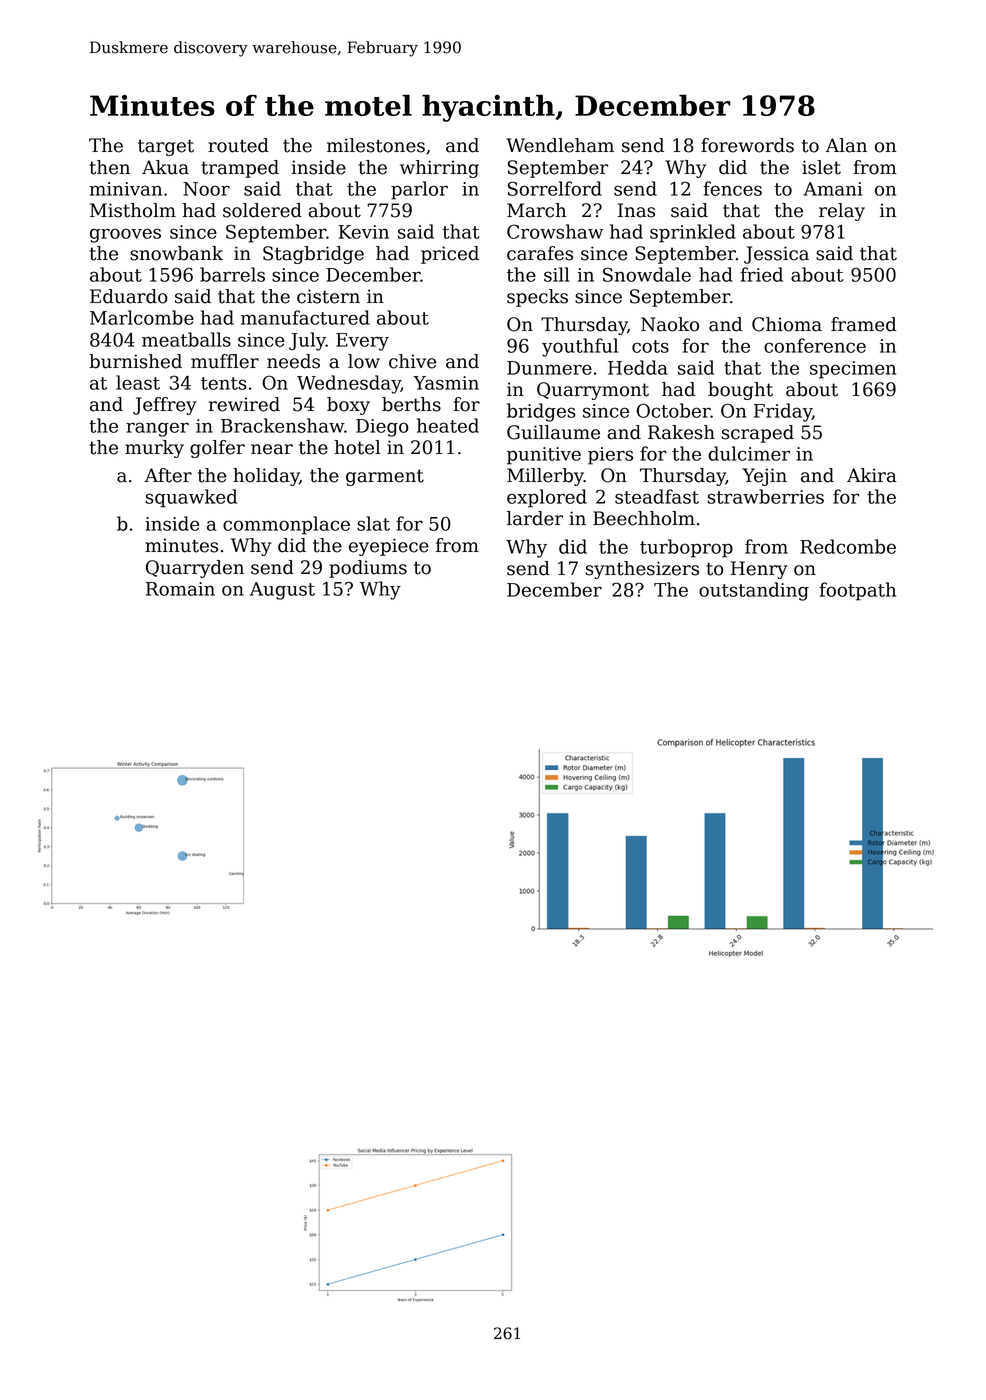 The height and width of the screenshot is (1400, 986). Describe the element at coordinates (560, 145) in the screenshot. I see `Wendleham` at that location.
